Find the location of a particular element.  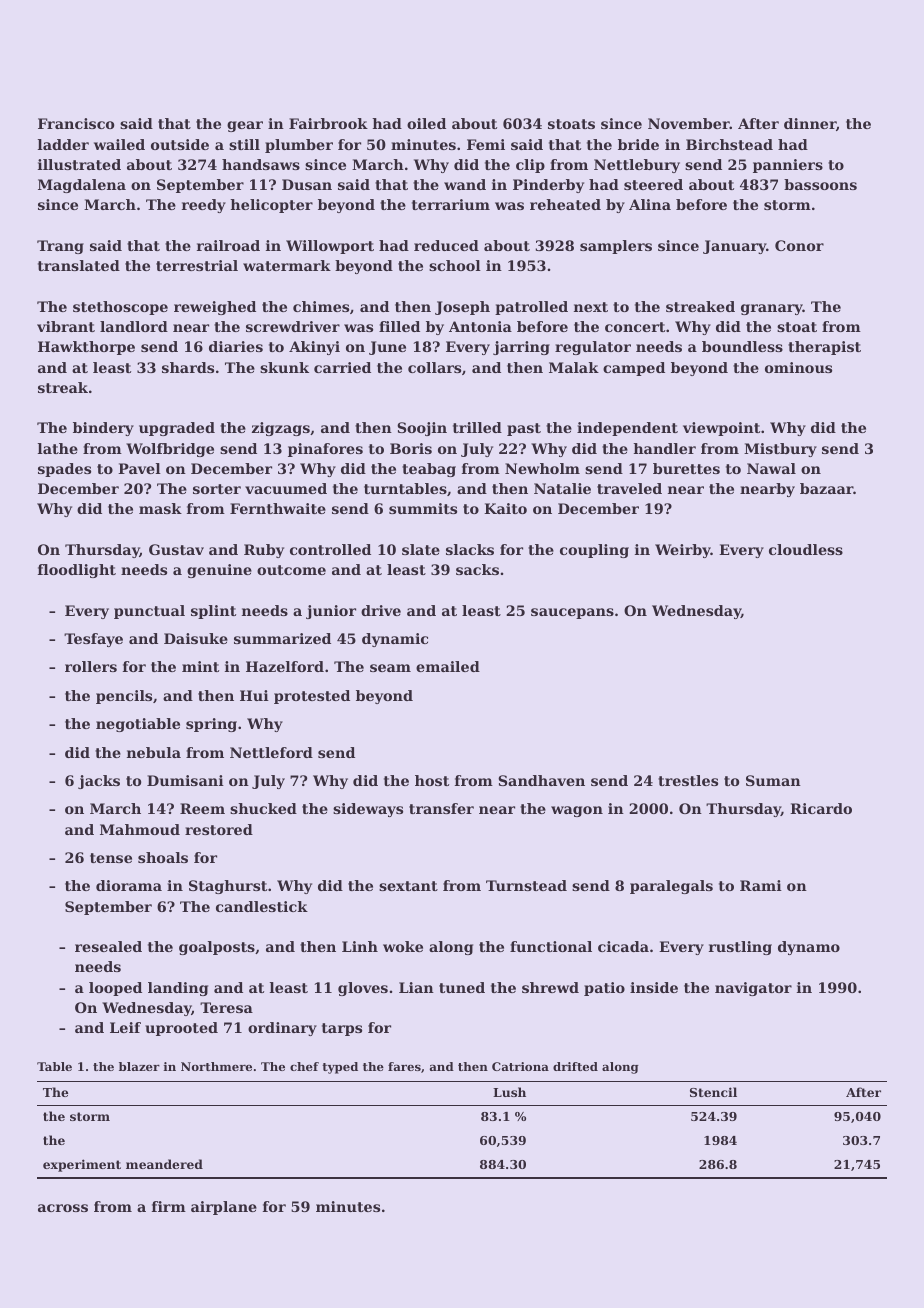

Trang is located at coordinates (60, 247).
